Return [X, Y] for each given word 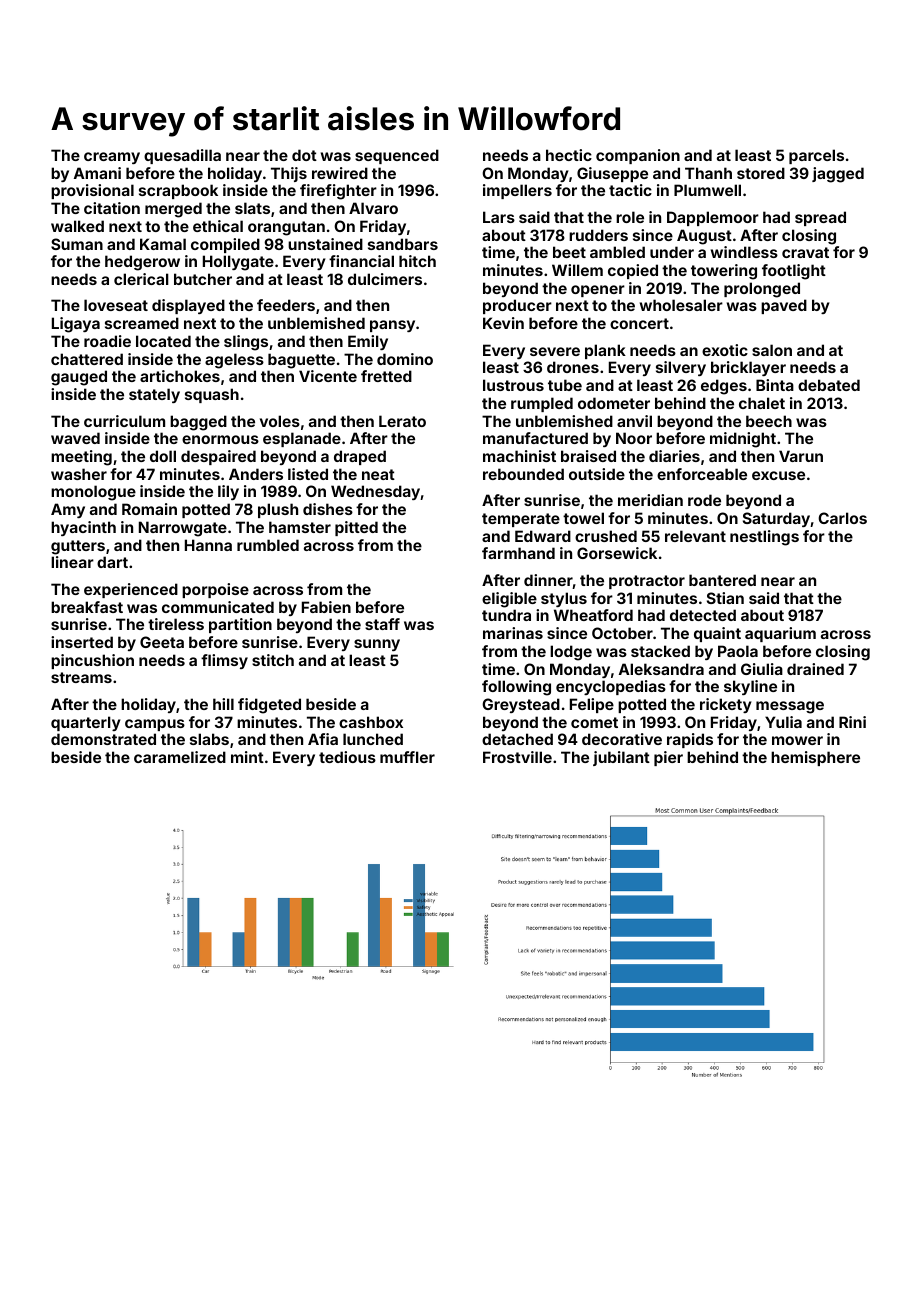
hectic [569, 155]
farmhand [518, 553]
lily [228, 492]
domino [405, 359]
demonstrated [103, 739]
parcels [816, 156]
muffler [407, 757]
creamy [112, 158]
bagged [198, 423]
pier [668, 758]
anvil [634, 421]
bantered [722, 580]
